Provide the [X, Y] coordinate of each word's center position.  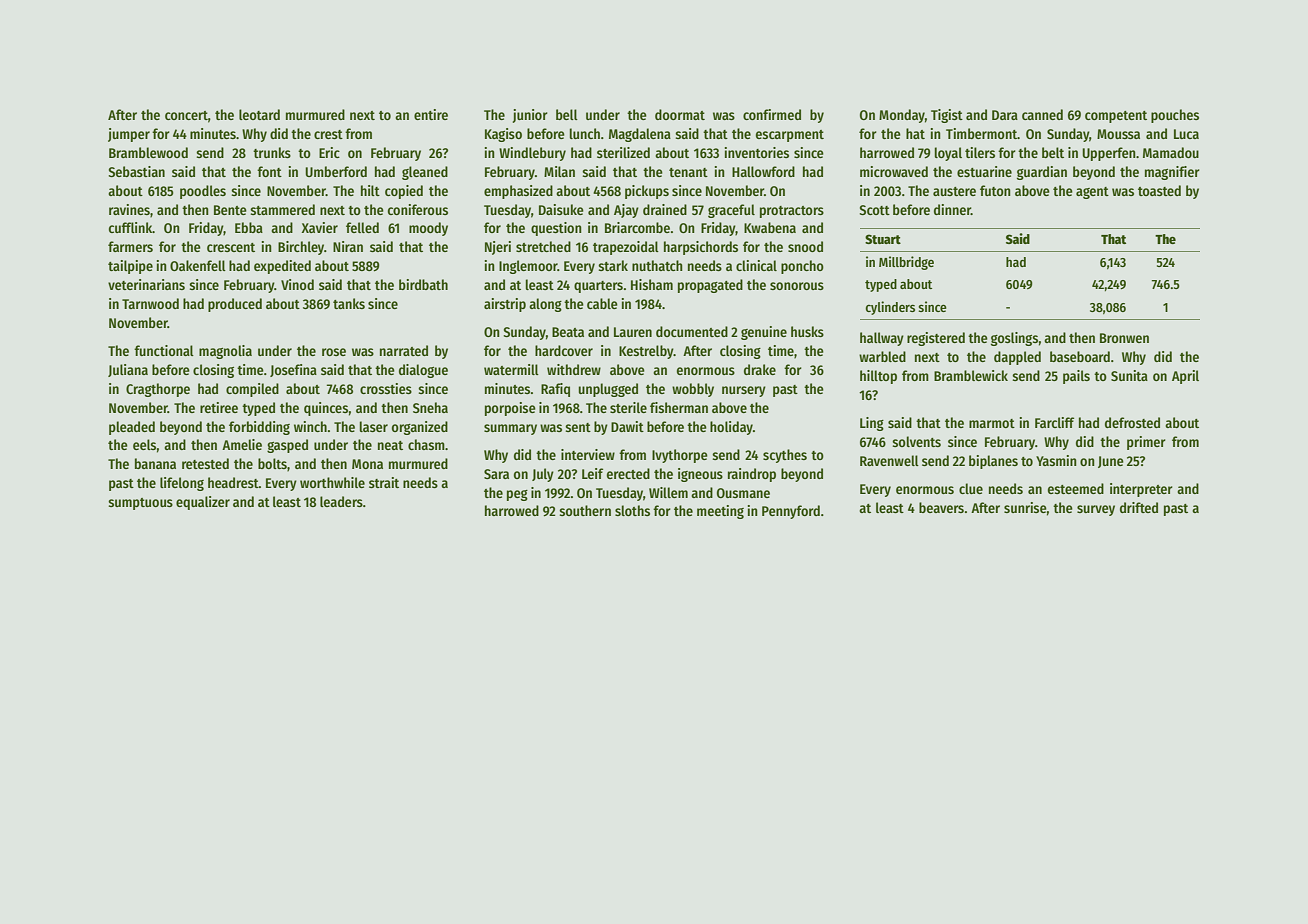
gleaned [425, 173]
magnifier [1172, 173]
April [1185, 377]
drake [760, 369]
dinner [952, 209]
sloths [632, 510]
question [556, 229]
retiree [219, 407]
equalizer [203, 503]
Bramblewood [148, 152]
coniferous [418, 209]
